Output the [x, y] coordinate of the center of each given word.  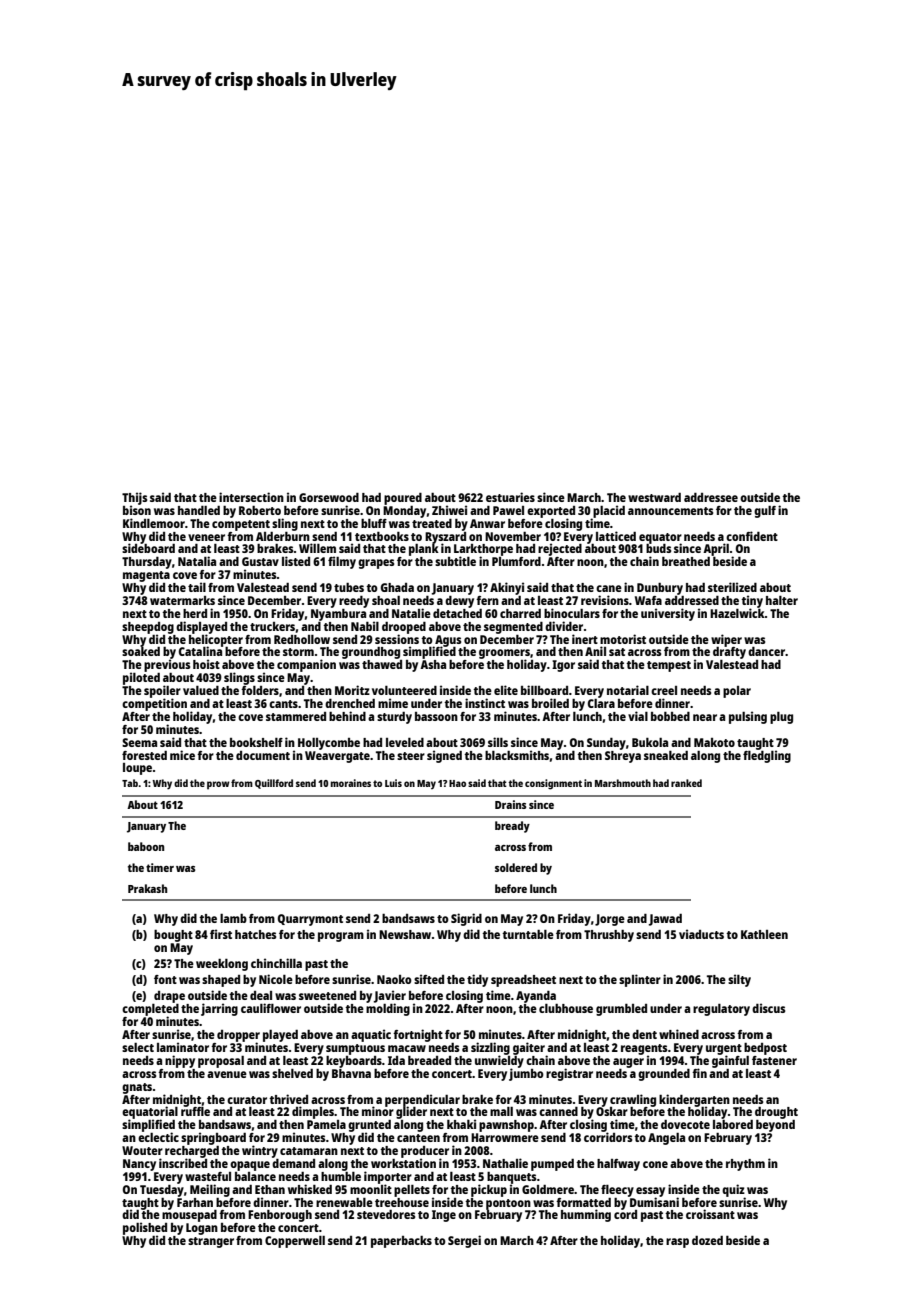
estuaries [510, 497]
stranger [211, 1242]
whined [679, 1034]
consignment [553, 784]
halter [782, 600]
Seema [139, 742]
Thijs [134, 498]
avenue [227, 1074]
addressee [711, 497]
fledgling [767, 756]
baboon [146, 846]
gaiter [529, 1048]
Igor [563, 666]
